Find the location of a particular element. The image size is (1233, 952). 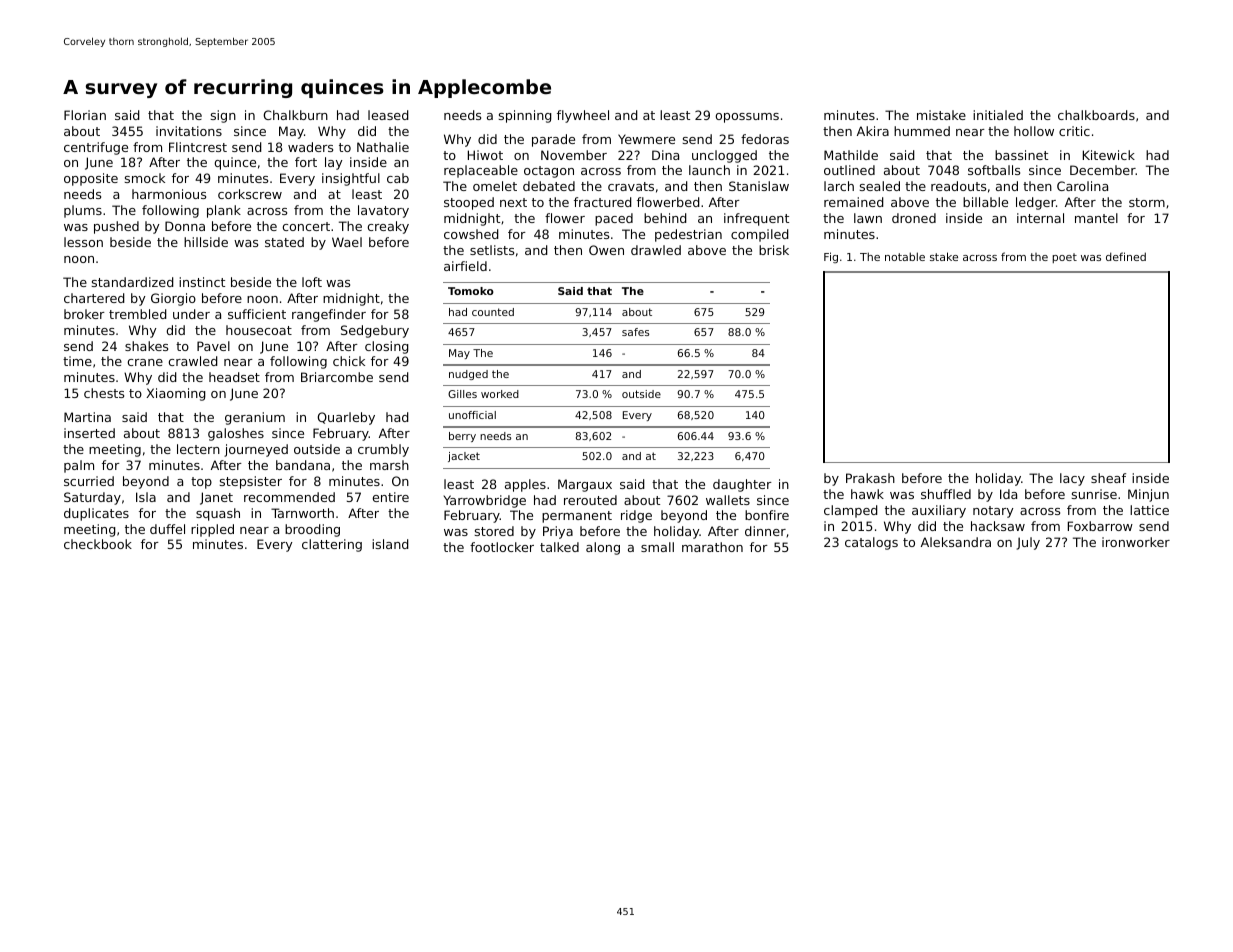

poet is located at coordinates (1064, 258).
